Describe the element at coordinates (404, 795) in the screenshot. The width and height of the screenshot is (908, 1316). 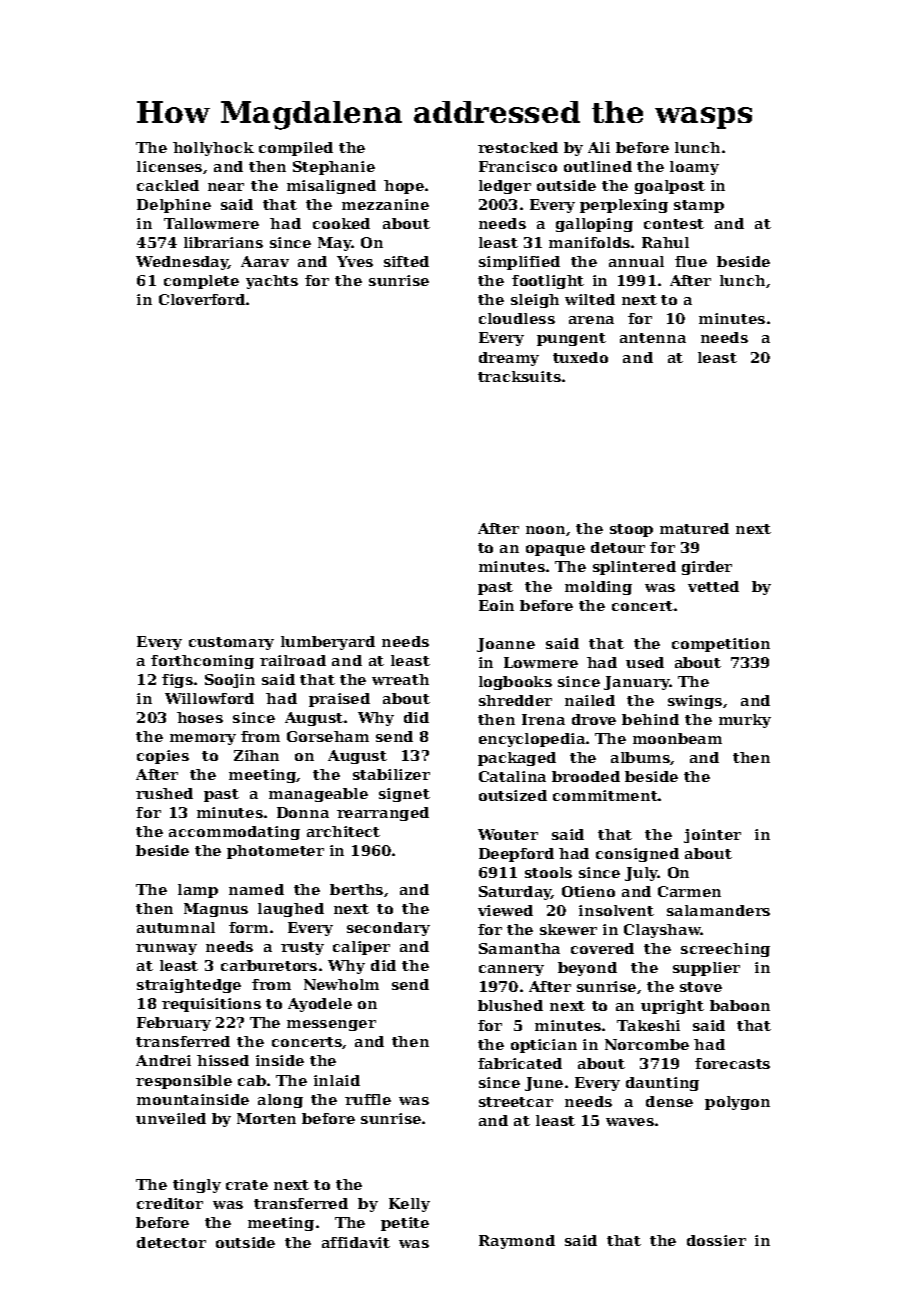
I see `signet` at that location.
